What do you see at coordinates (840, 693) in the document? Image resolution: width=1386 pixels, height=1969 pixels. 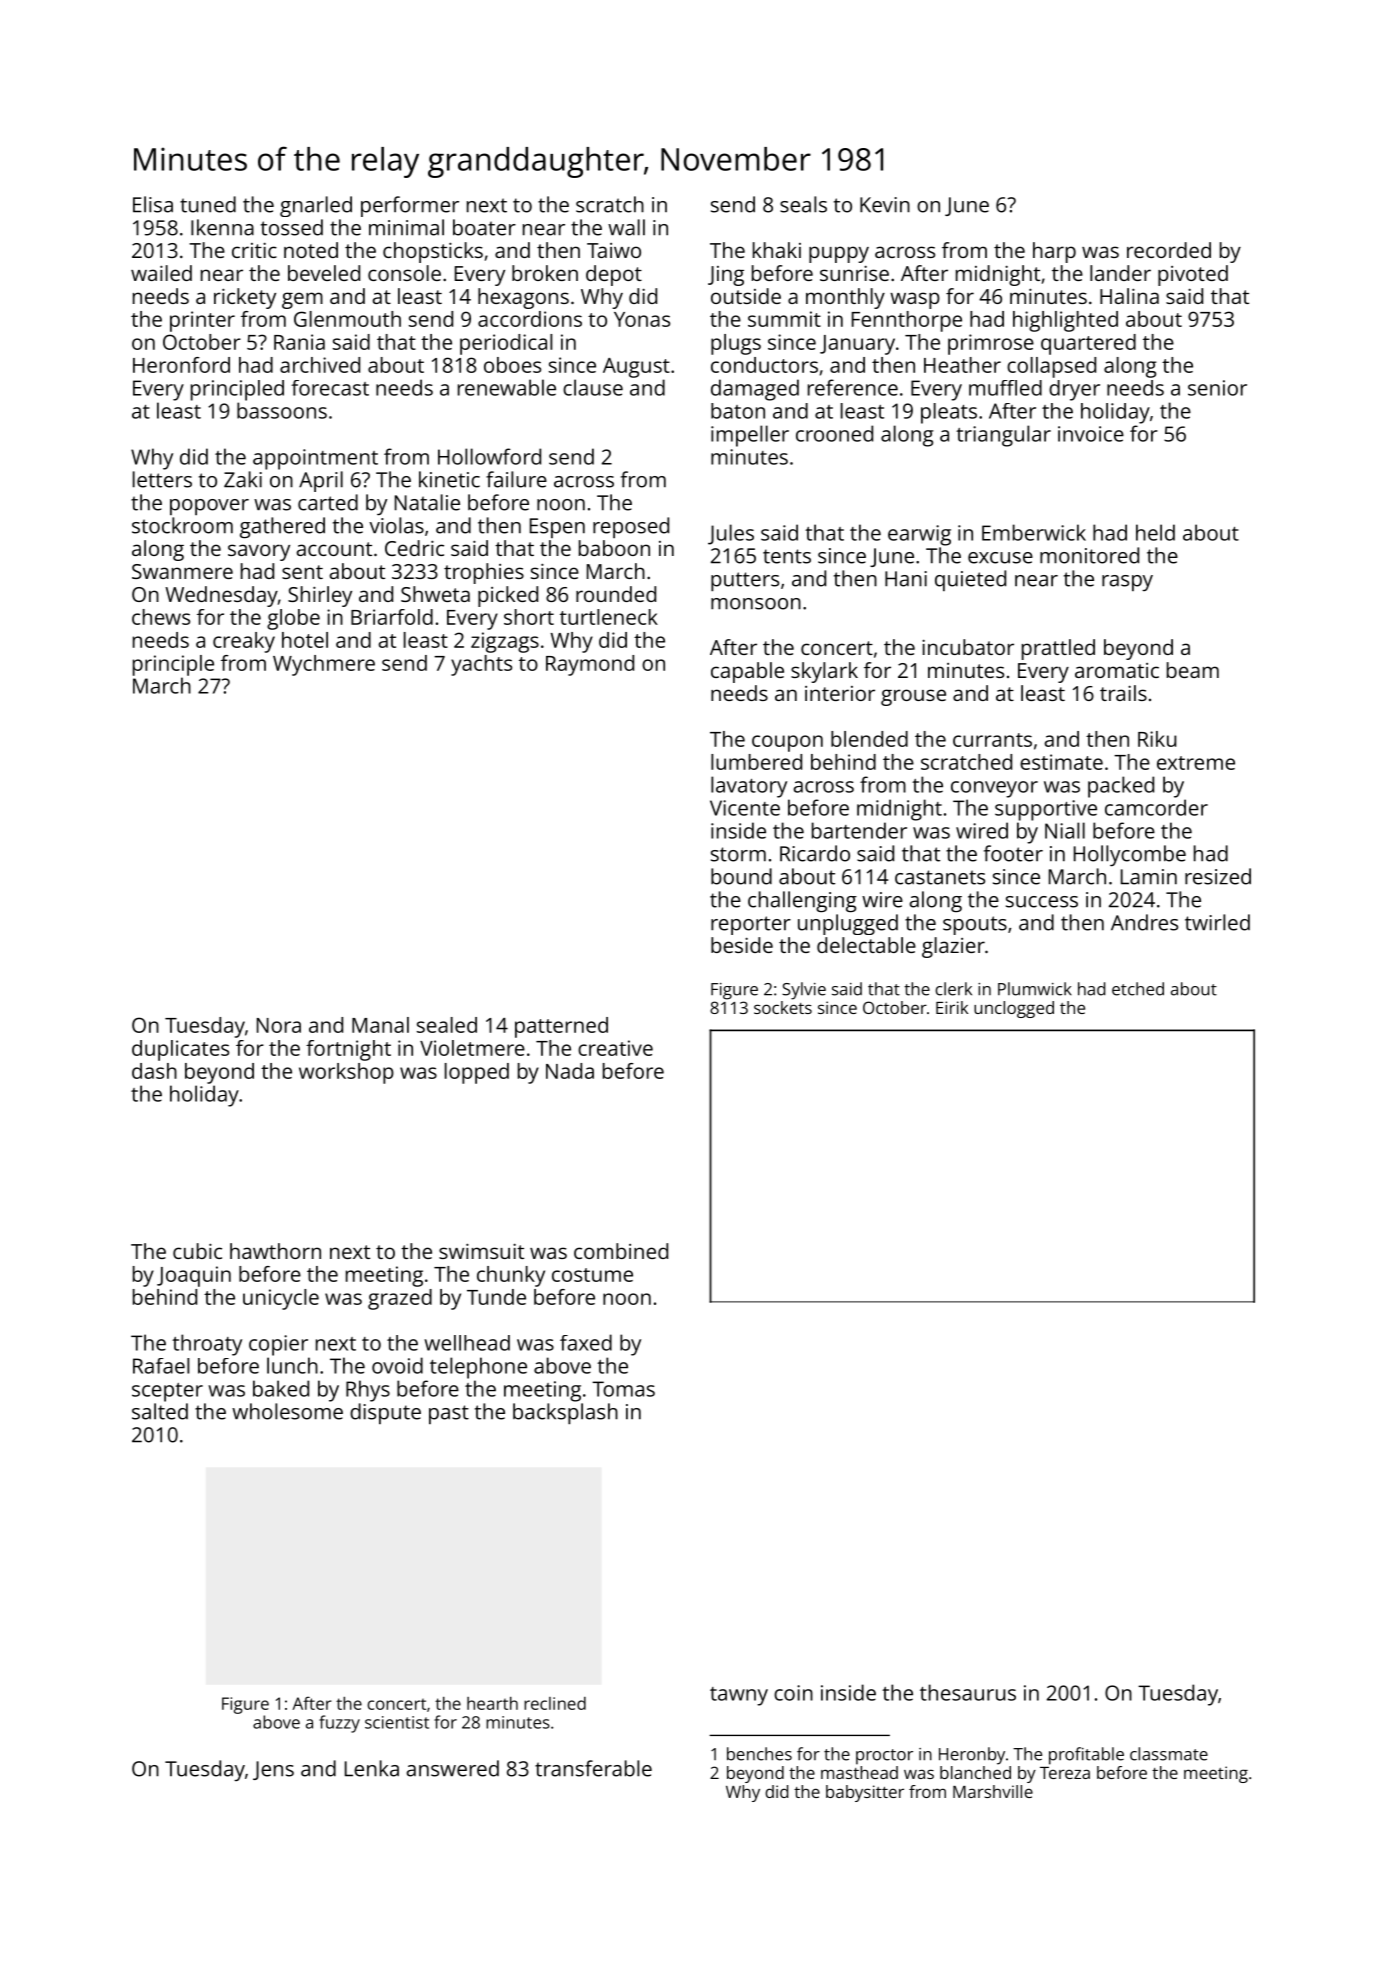 I see `interior` at bounding box center [840, 693].
